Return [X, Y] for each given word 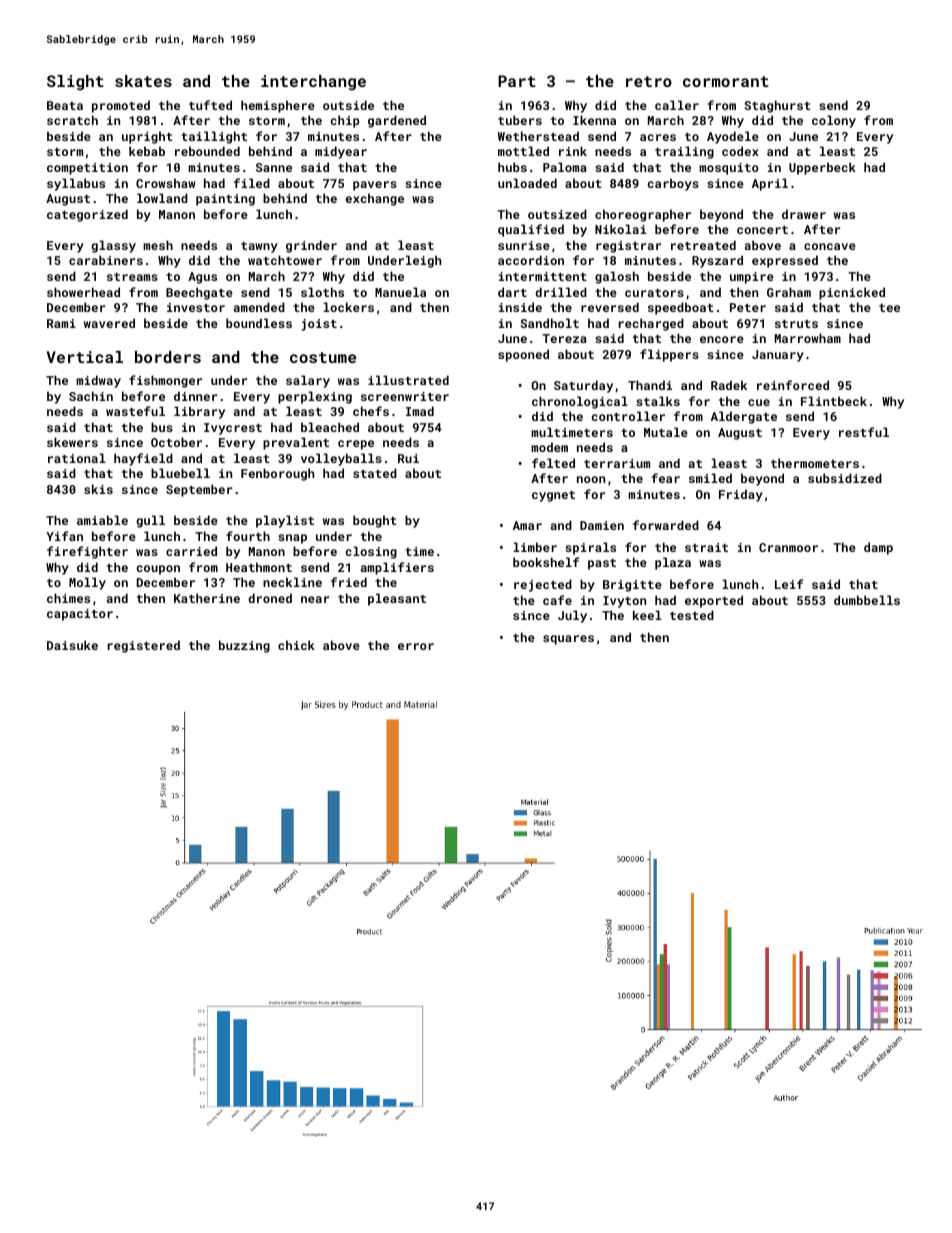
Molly [87, 583]
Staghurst [777, 106]
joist [319, 325]
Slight [75, 83]
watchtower [285, 260]
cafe [557, 600]
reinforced [793, 385]
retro [649, 81]
